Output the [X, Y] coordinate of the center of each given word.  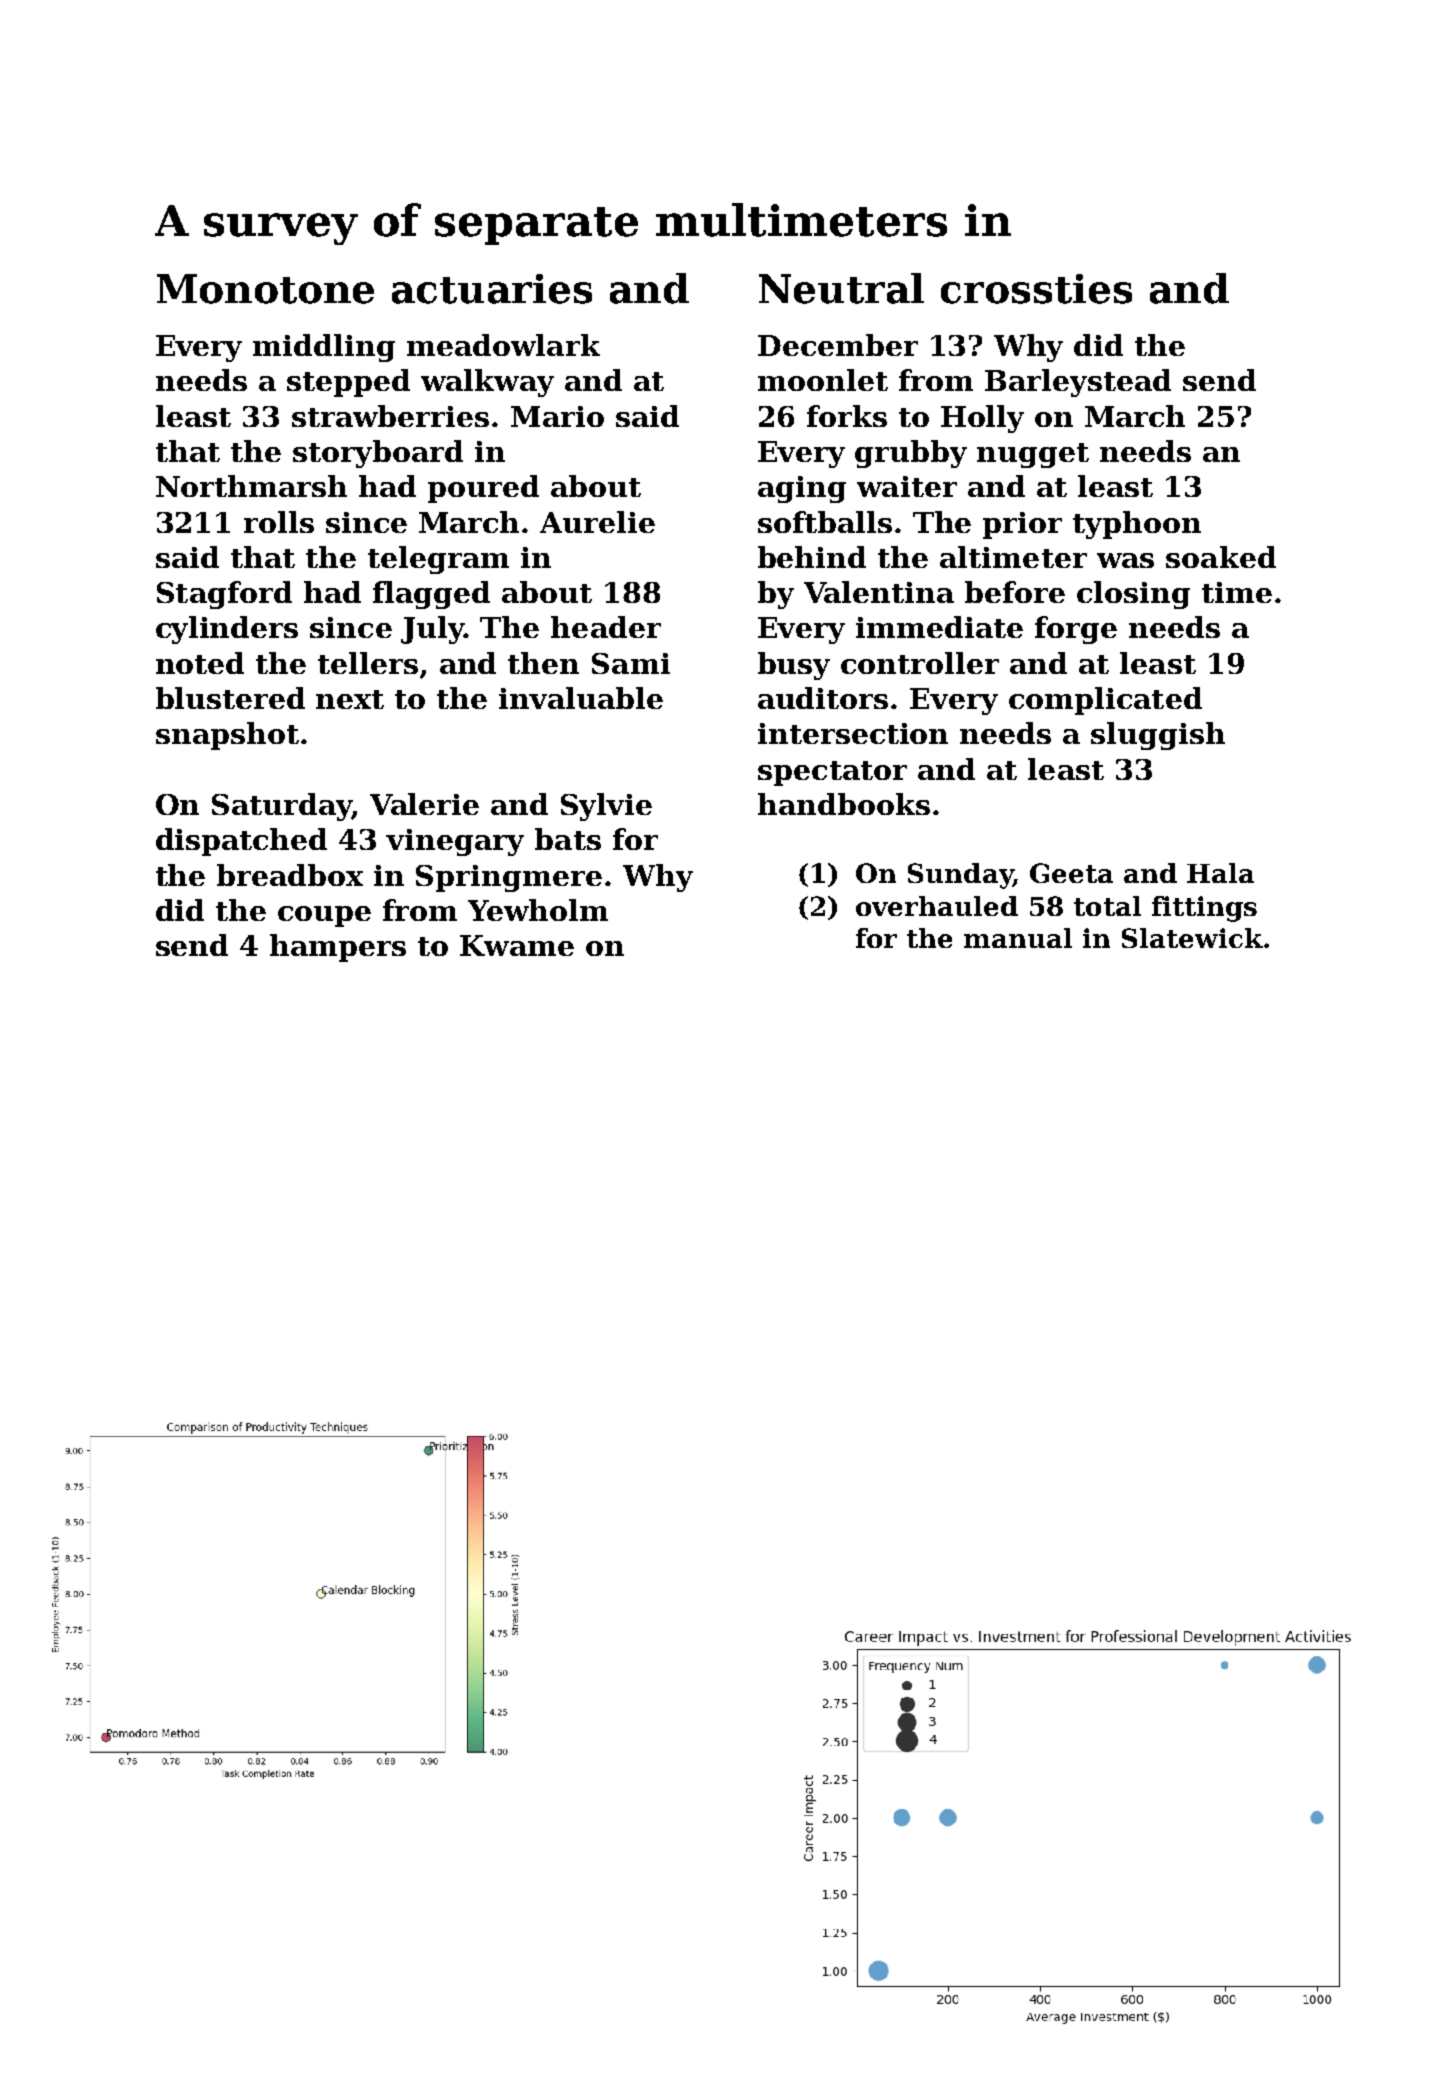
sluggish [1158, 736]
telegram [438, 560]
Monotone [265, 289]
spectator [832, 773]
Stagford [224, 595]
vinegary [455, 842]
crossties [1036, 289]
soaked [1221, 557]
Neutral [841, 288]
